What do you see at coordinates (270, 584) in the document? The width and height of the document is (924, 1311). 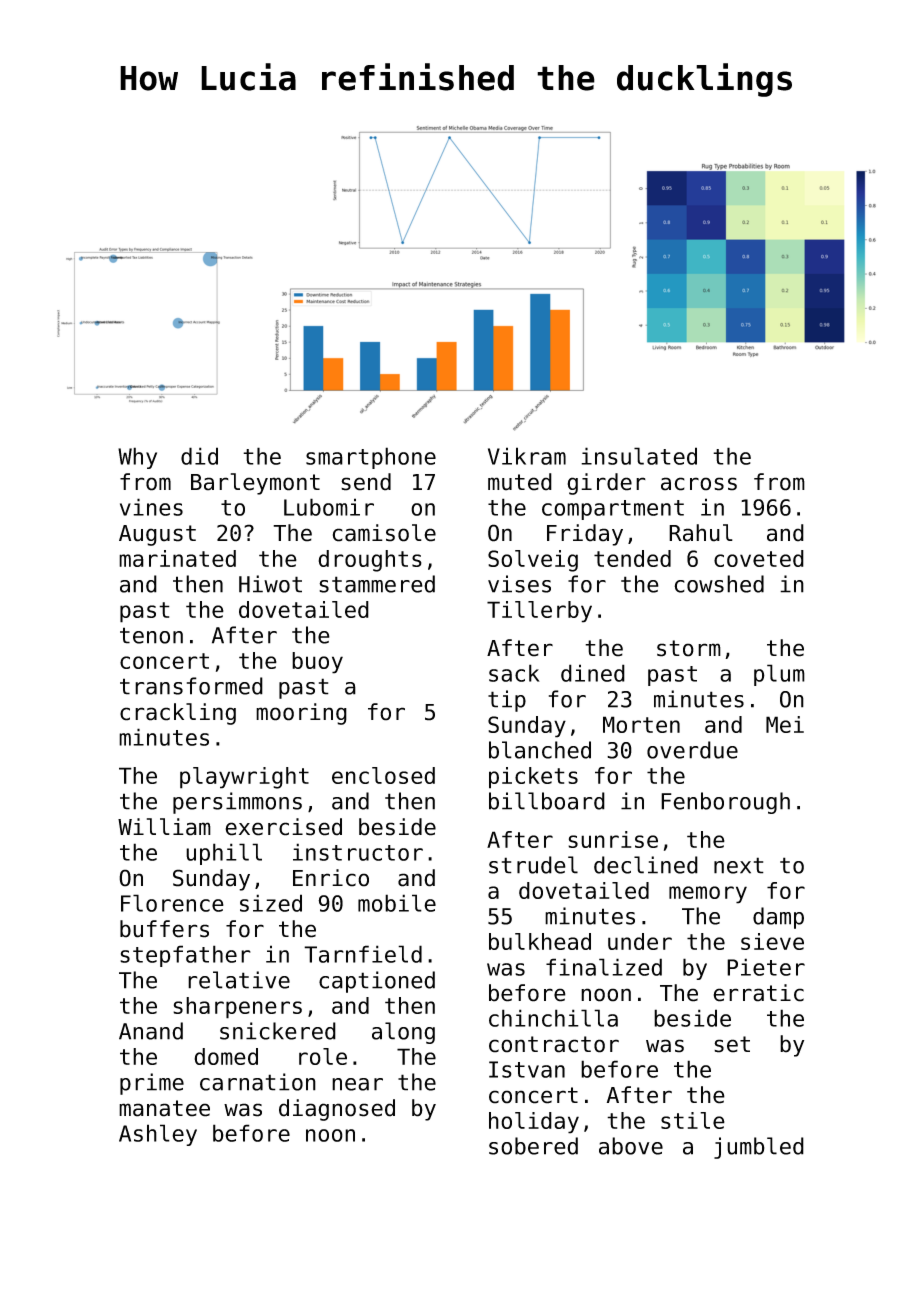 I see `Hiwot` at bounding box center [270, 584].
